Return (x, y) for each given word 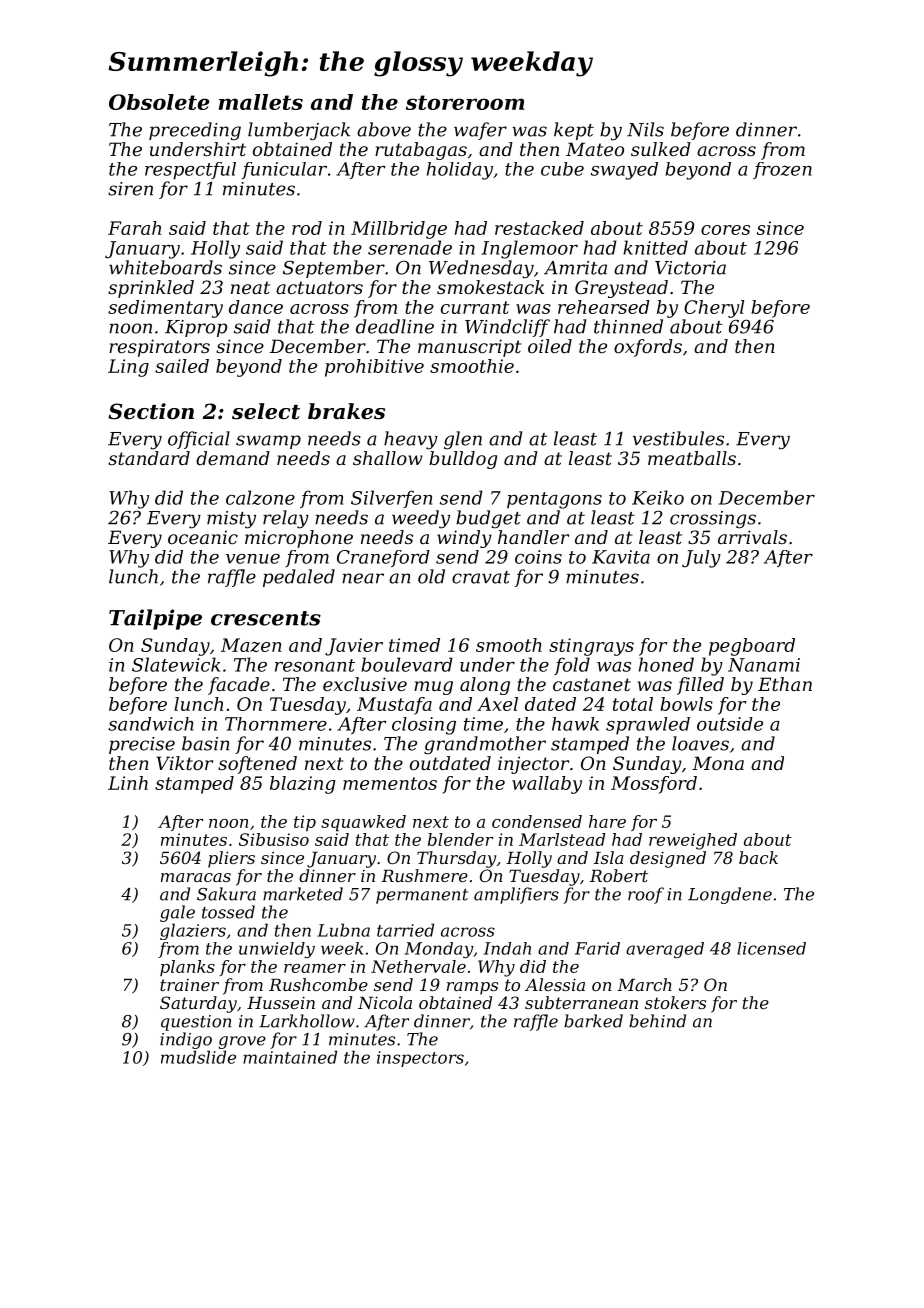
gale (177, 913)
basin (206, 743)
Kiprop (196, 328)
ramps (472, 988)
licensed (771, 948)
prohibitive (374, 368)
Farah (134, 228)
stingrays (591, 647)
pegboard (752, 647)
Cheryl (714, 309)
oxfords (648, 348)
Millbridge (399, 230)
